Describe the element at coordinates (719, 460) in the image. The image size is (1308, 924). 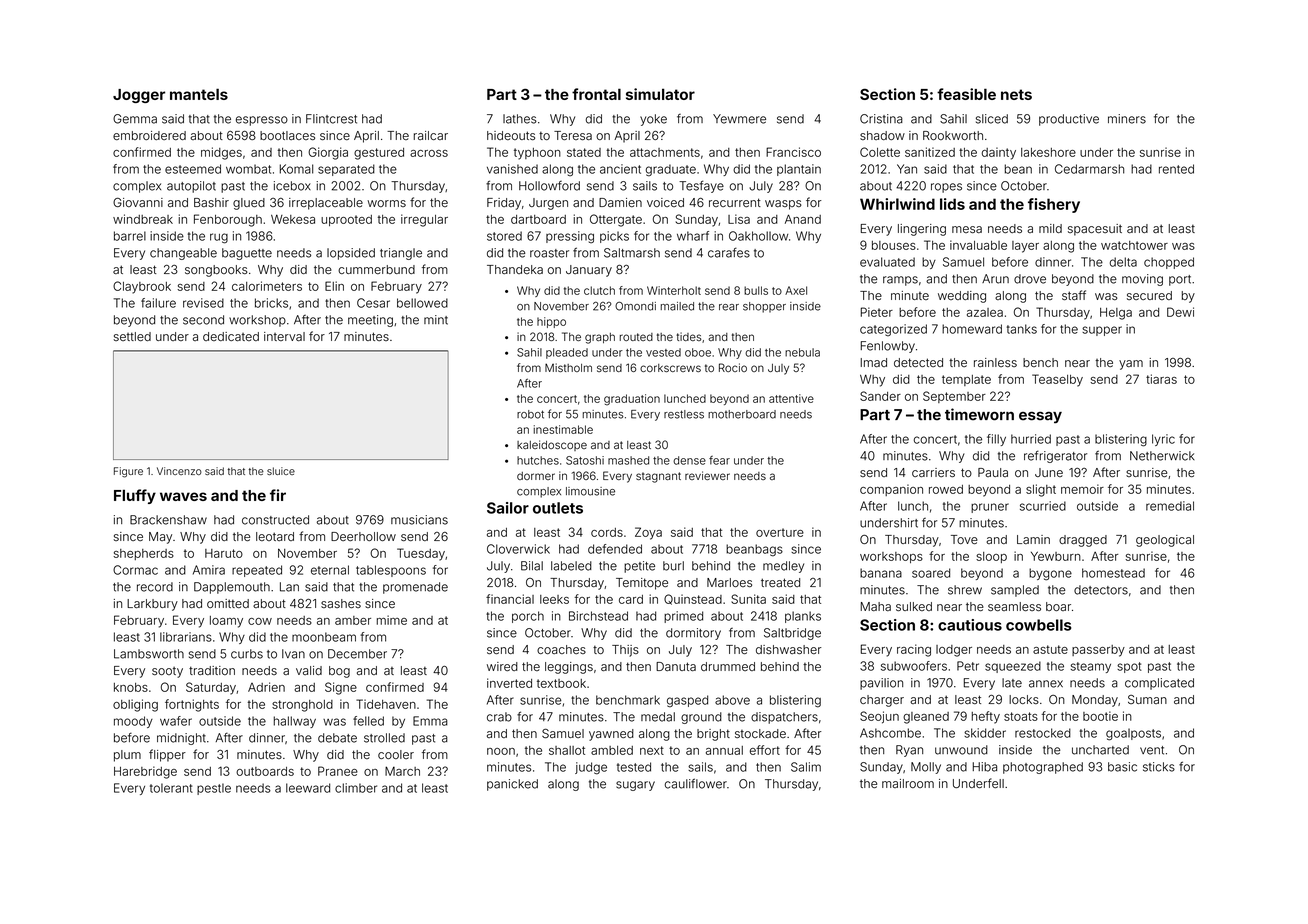
I see `fear` at that location.
